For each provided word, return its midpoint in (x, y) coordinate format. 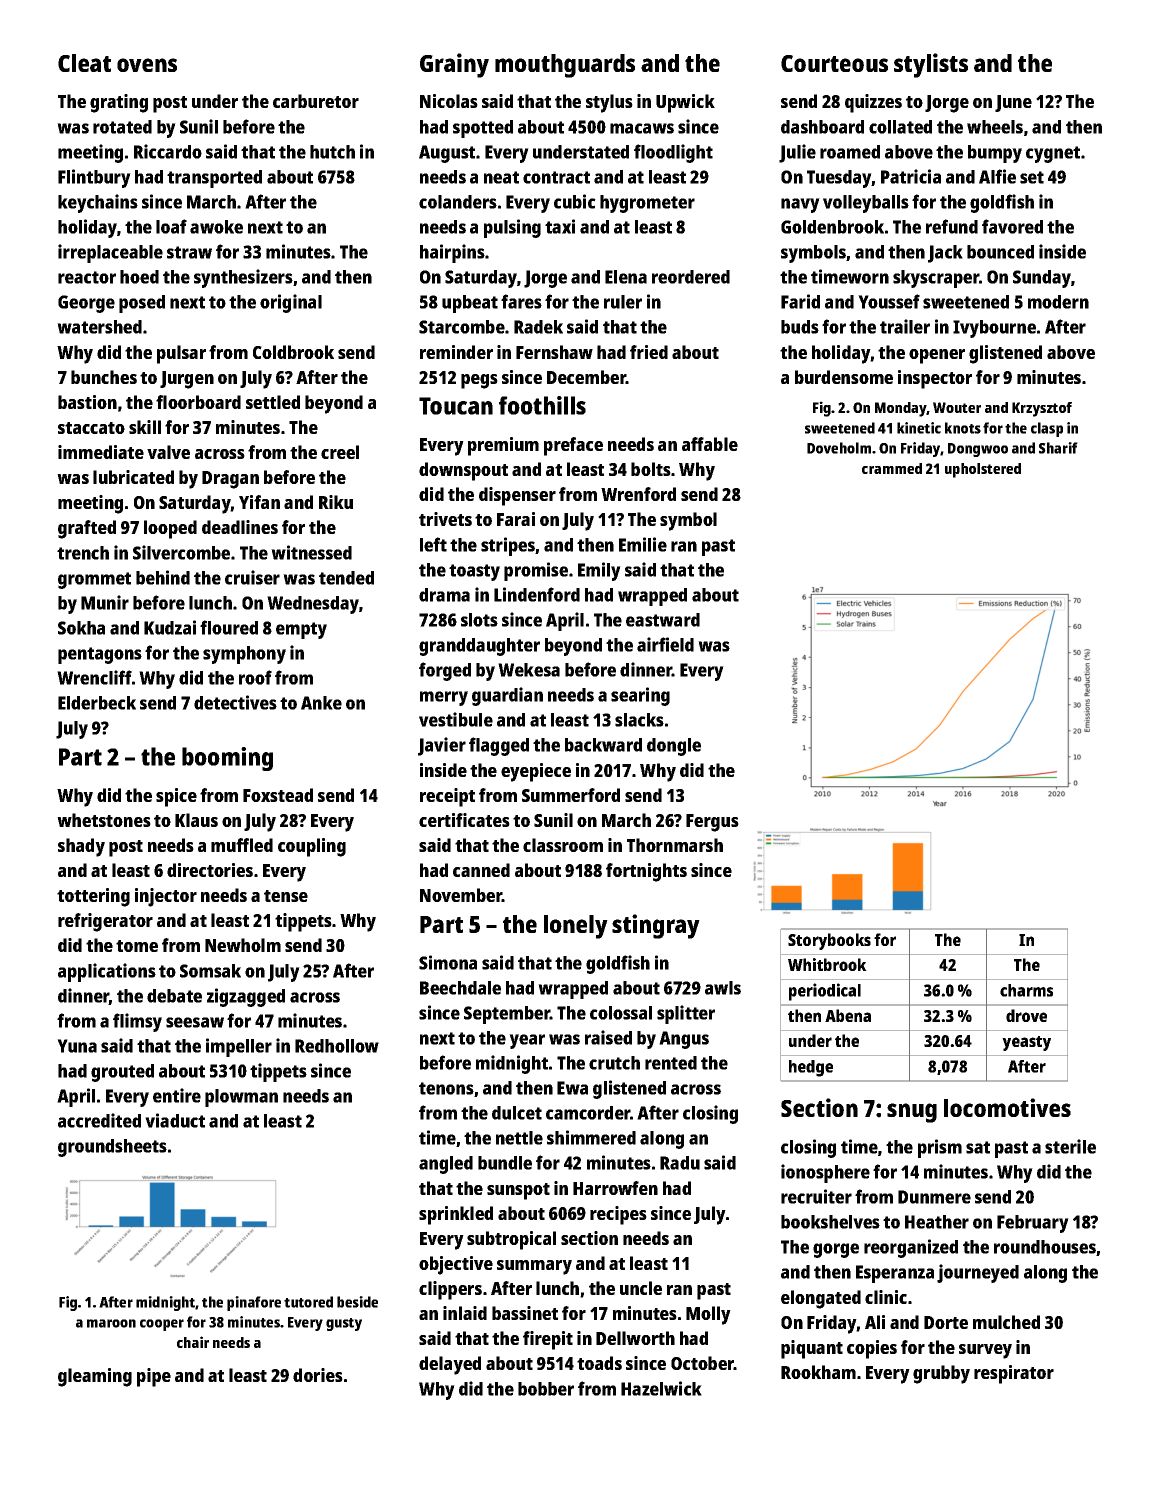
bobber (546, 1389)
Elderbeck (97, 703)
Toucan (456, 406)
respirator (1014, 1374)
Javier (442, 746)
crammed (892, 468)
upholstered (983, 470)
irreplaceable (110, 253)
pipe (154, 1377)
